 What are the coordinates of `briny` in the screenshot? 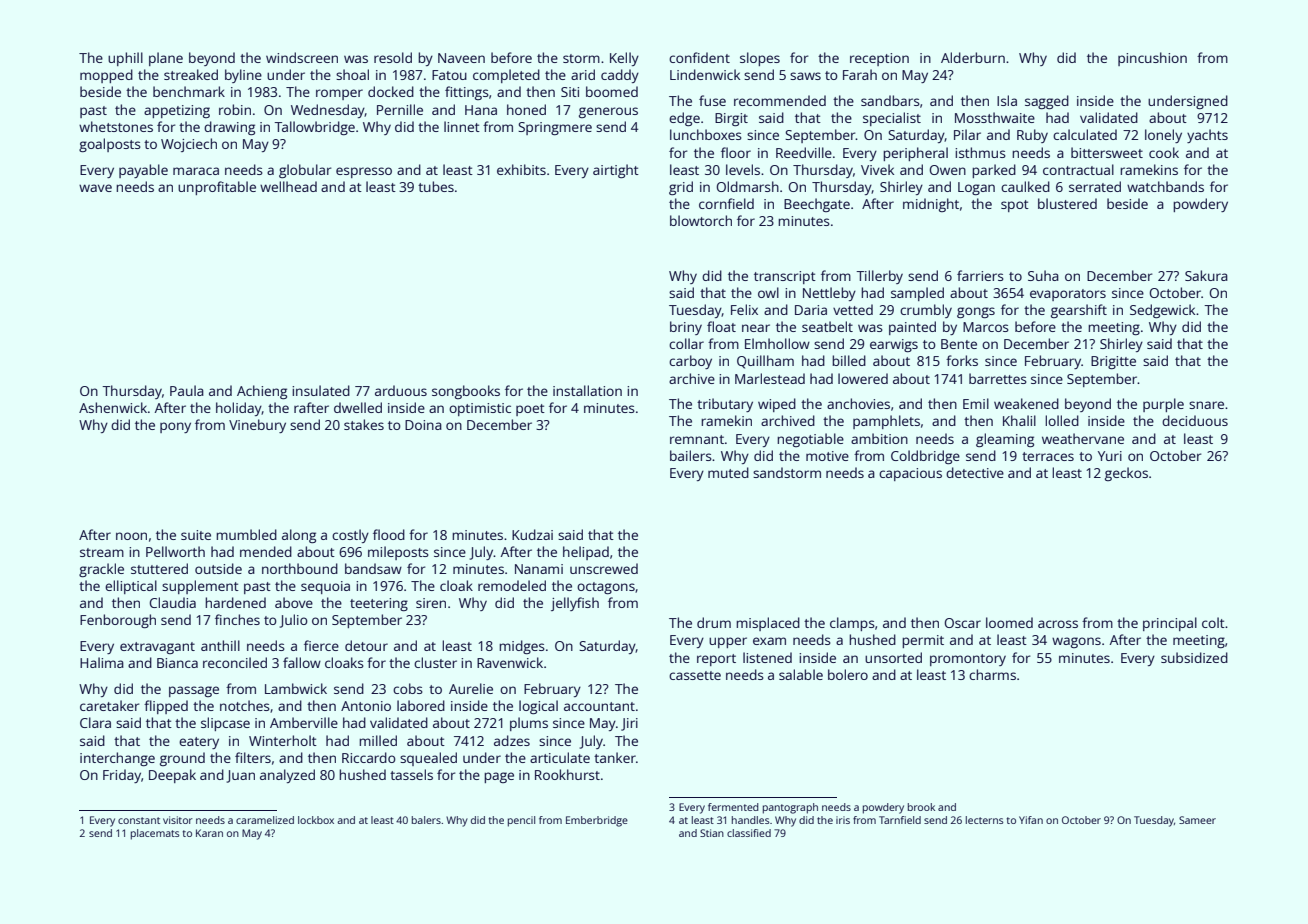 It's located at (686, 328).
